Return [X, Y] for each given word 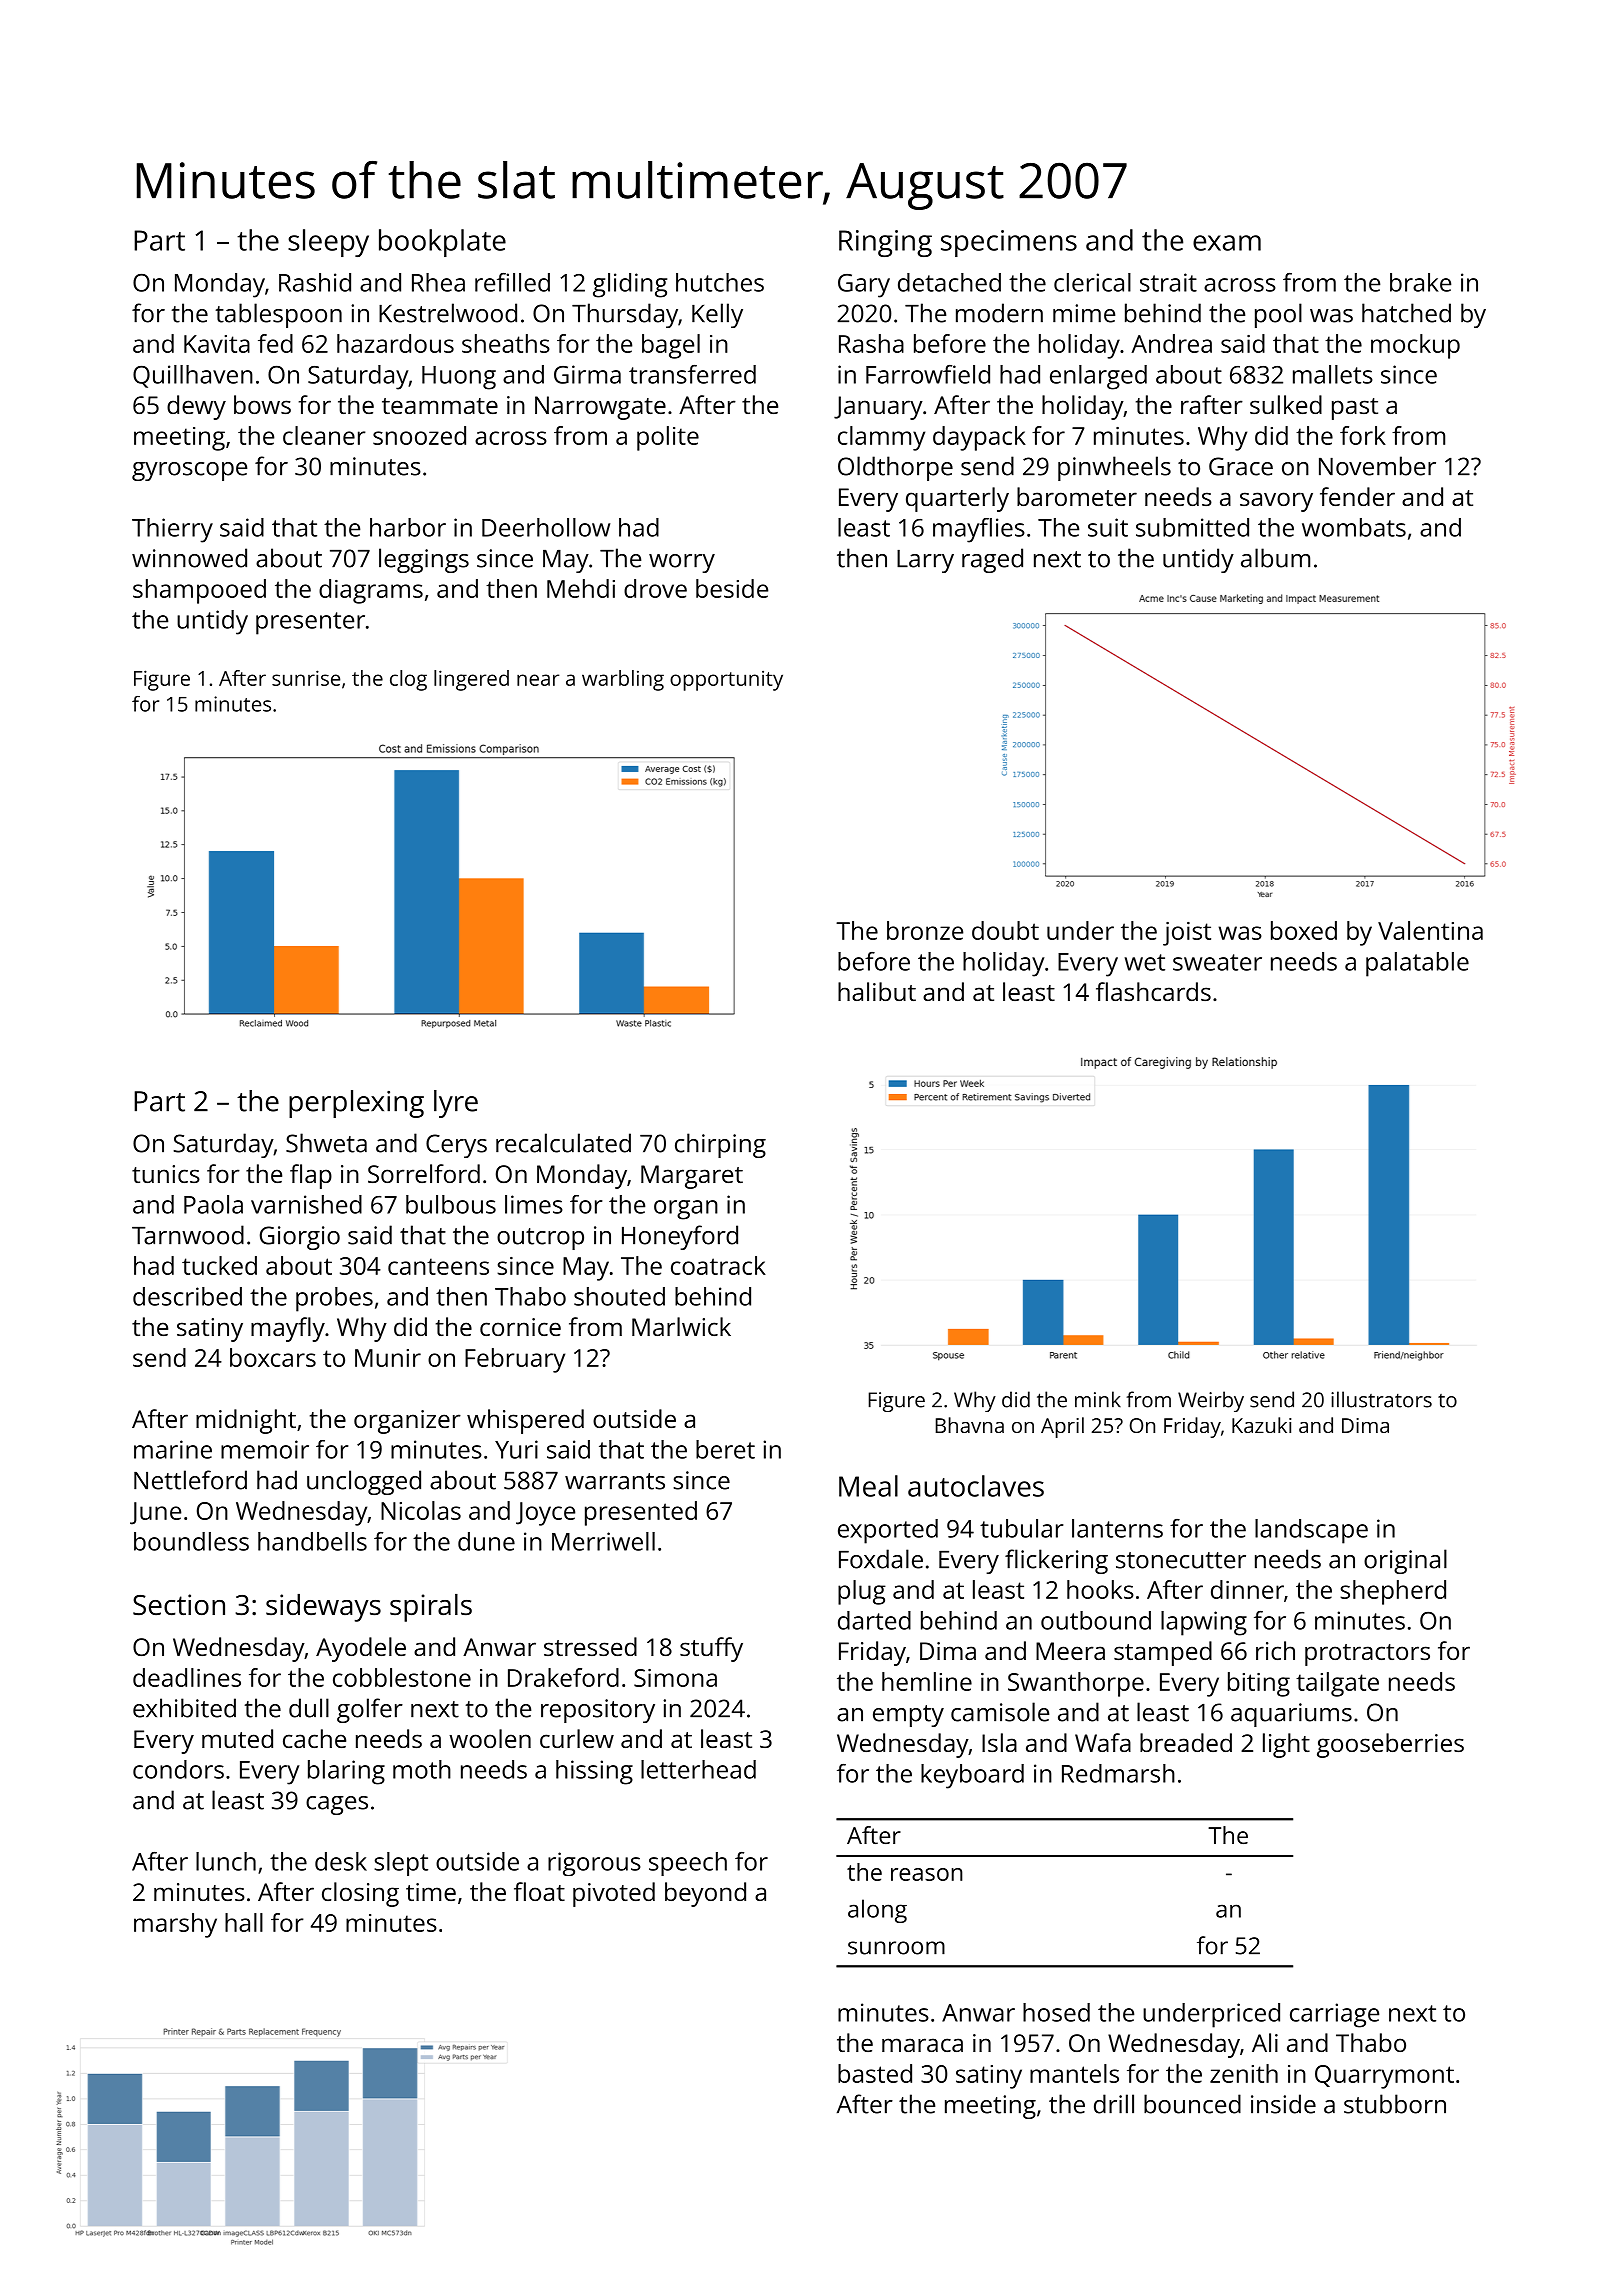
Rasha [871, 343]
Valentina [1430, 930]
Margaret [692, 1177]
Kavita [217, 344]
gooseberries [1390, 1745]
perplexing [356, 1104]
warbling [623, 680]
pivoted [614, 1894]
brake [1420, 282]
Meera [1070, 1651]
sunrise [306, 678]
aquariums [1291, 1715]
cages [337, 1805]
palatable [1417, 964]
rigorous [594, 1864]
